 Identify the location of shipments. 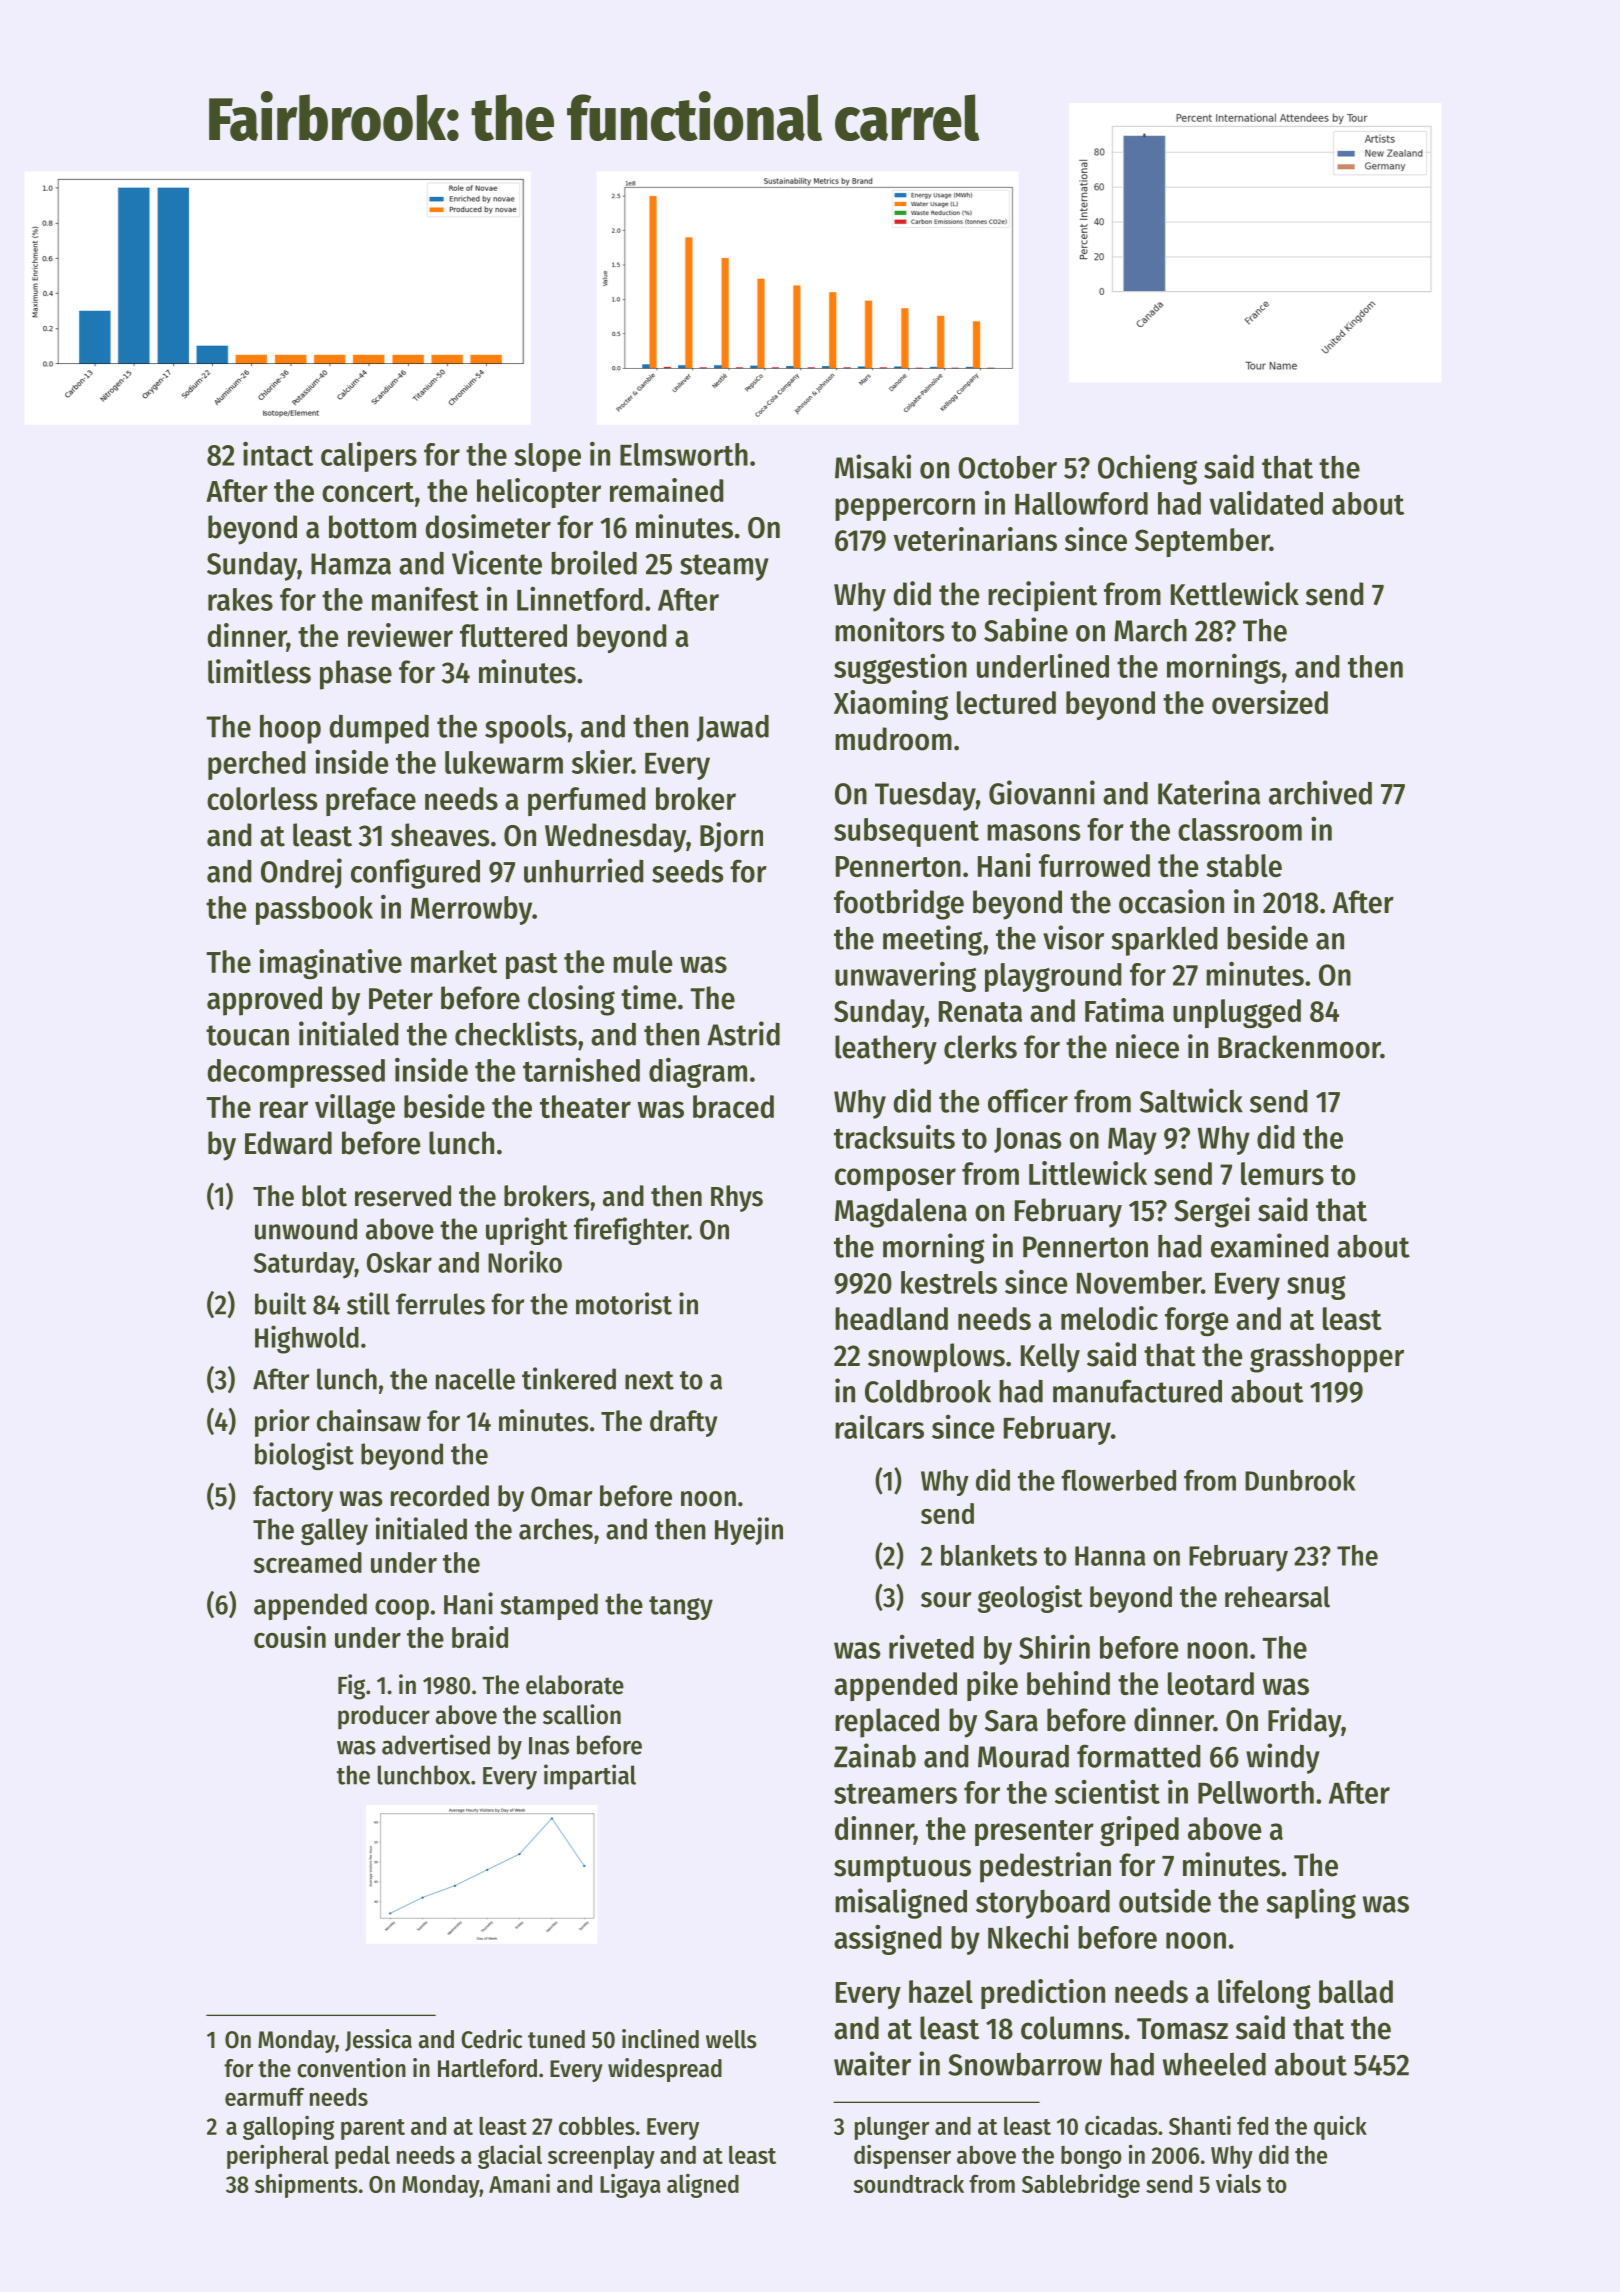
(306, 2186).
